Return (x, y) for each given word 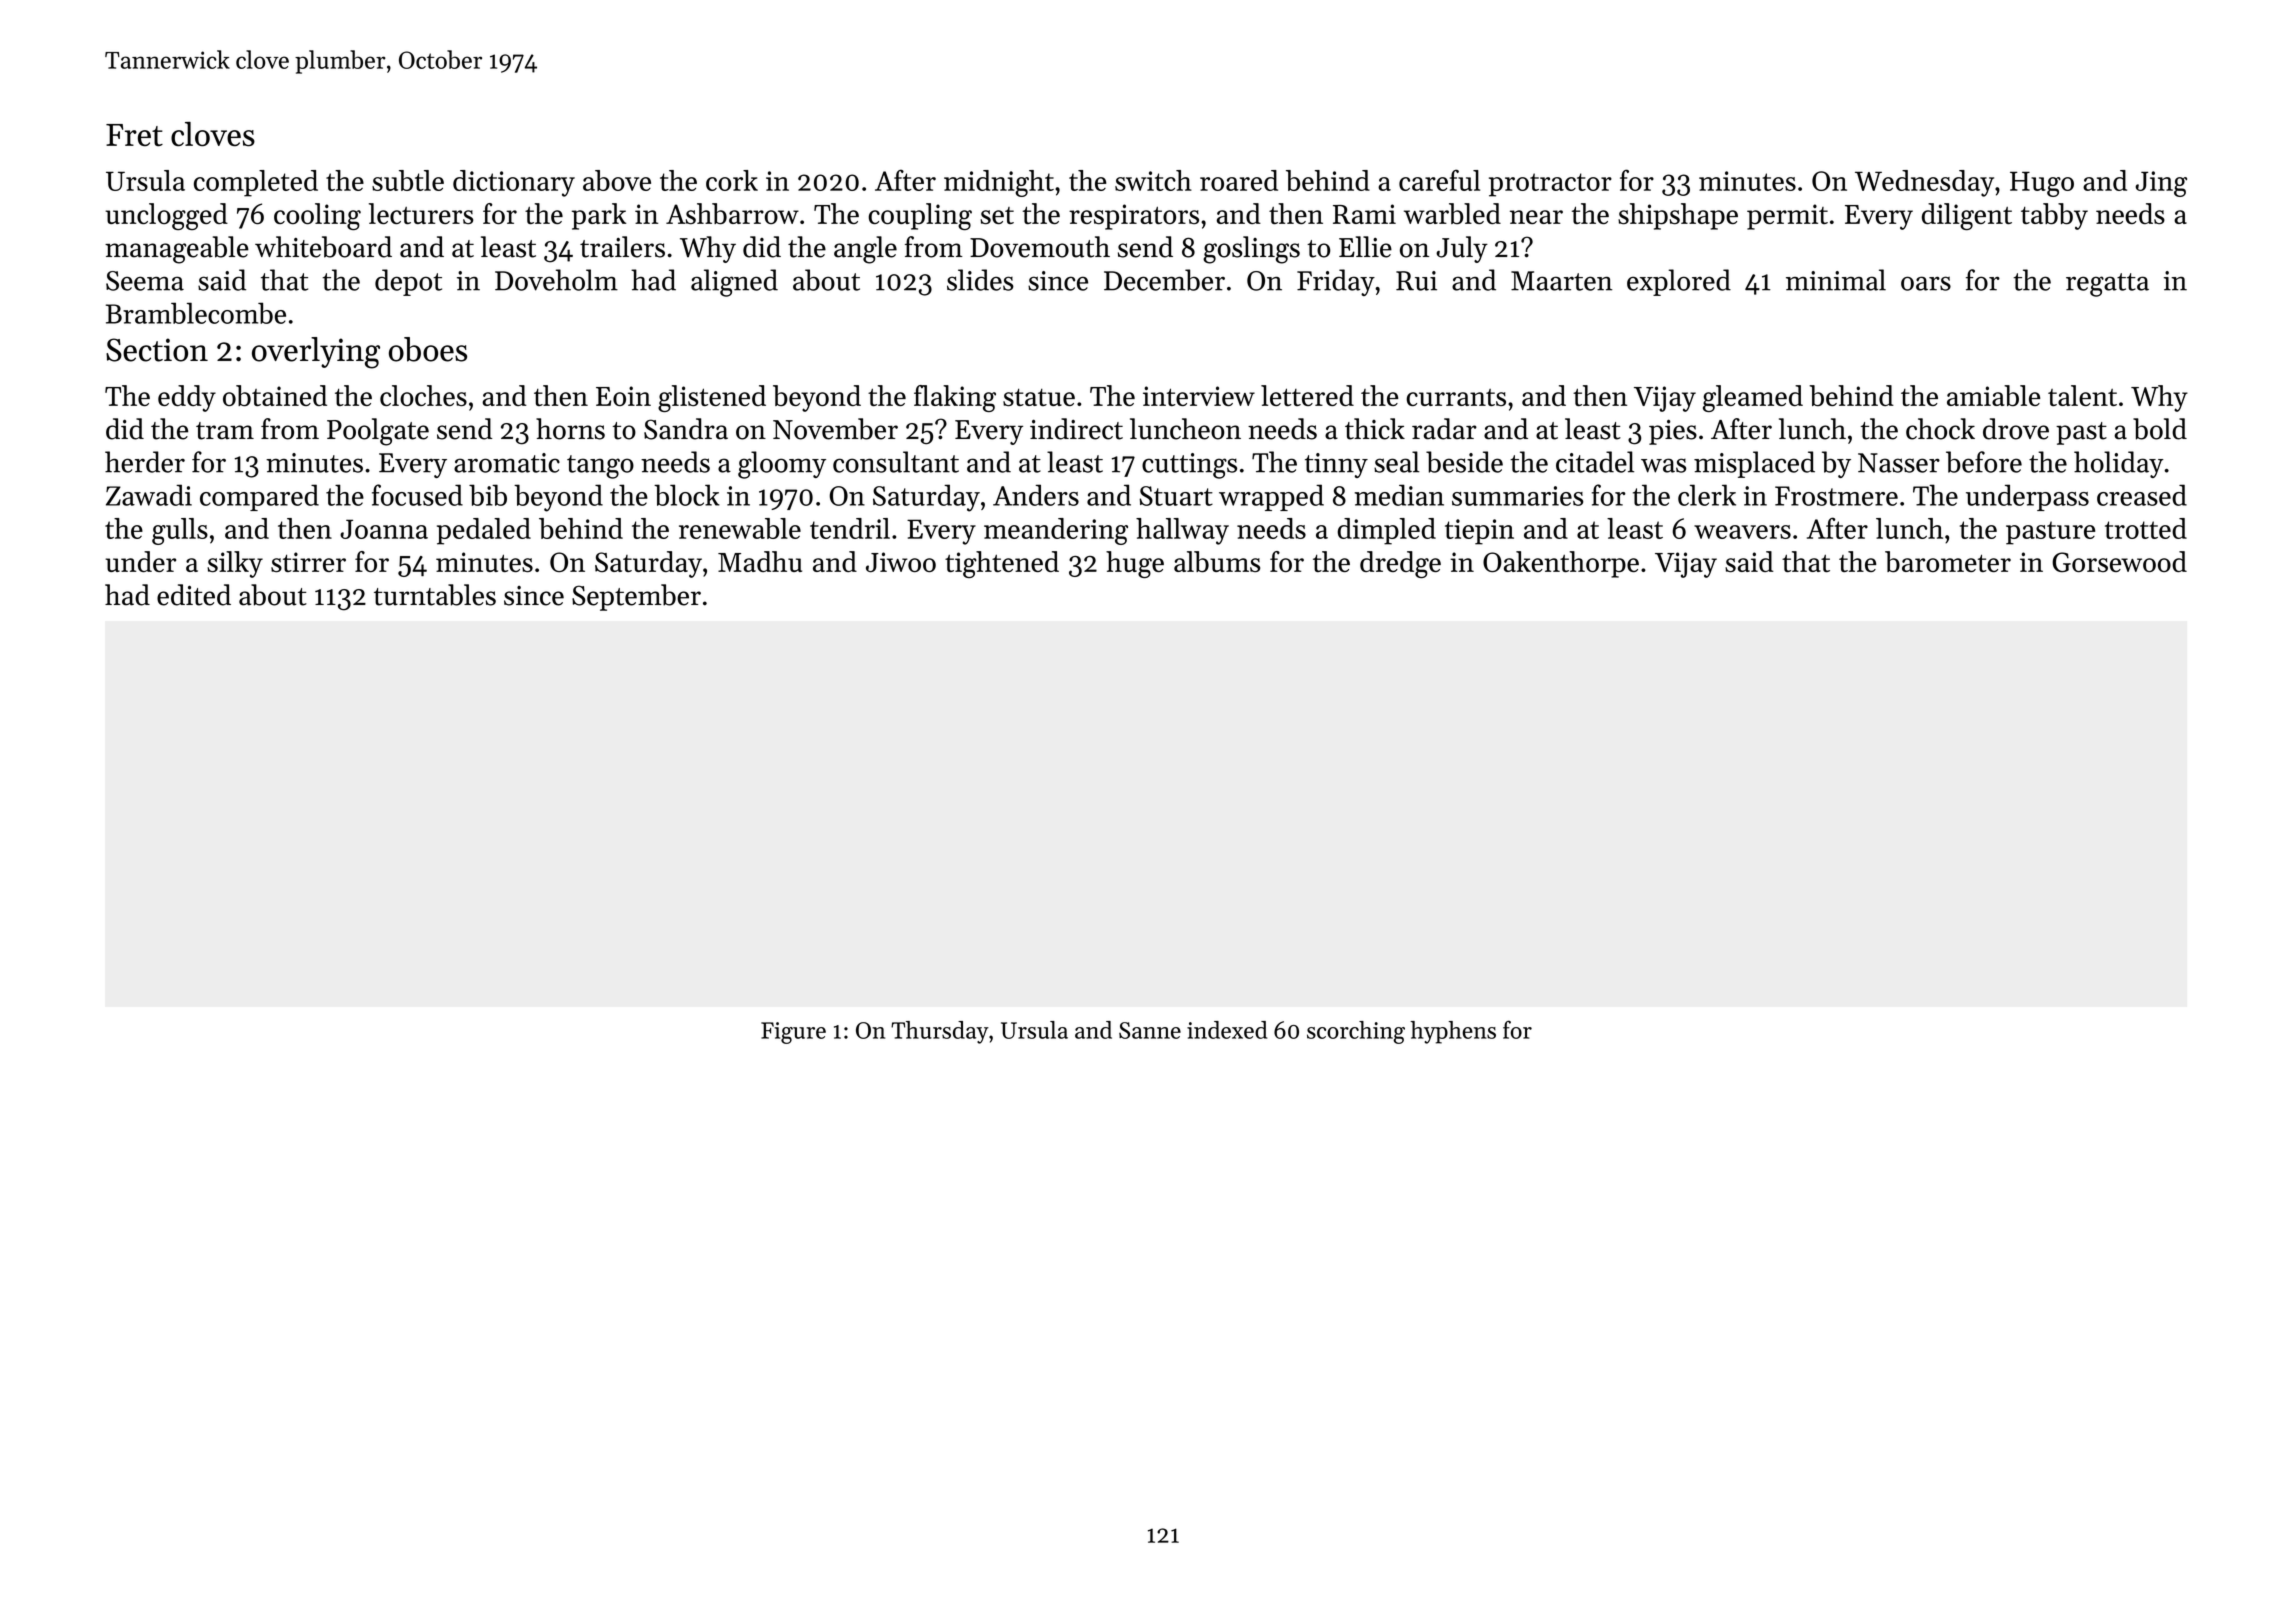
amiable (1993, 395)
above (617, 180)
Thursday (940, 1032)
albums (1217, 561)
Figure (793, 1033)
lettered (1307, 395)
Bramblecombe (196, 313)
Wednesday (1924, 183)
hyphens (1453, 1032)
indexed (1227, 1030)
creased (2142, 495)
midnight (999, 183)
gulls (180, 531)
